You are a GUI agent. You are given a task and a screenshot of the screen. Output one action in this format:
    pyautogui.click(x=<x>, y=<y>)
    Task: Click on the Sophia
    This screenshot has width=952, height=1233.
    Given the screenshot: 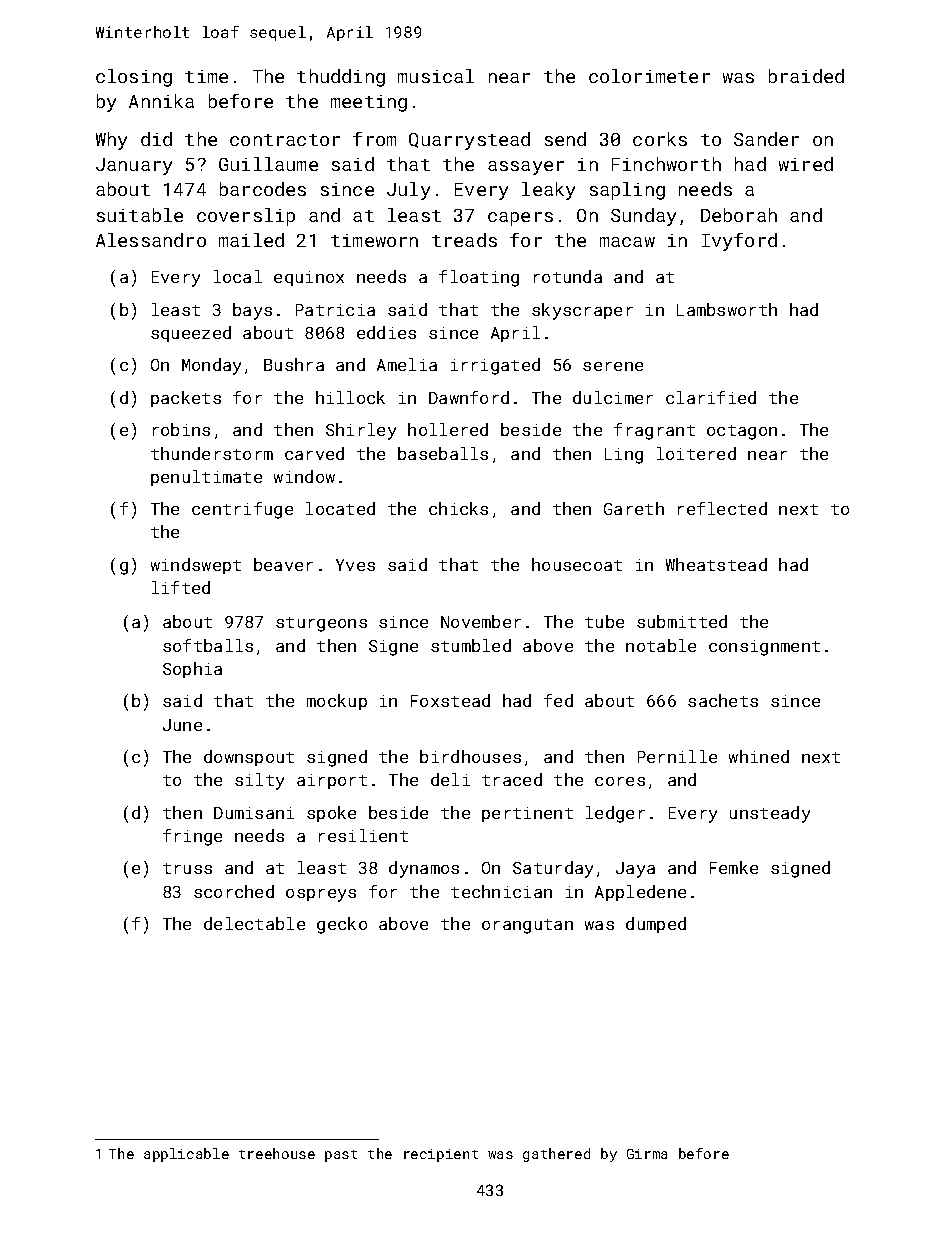 What is the action you would take?
    pyautogui.click(x=192, y=670)
